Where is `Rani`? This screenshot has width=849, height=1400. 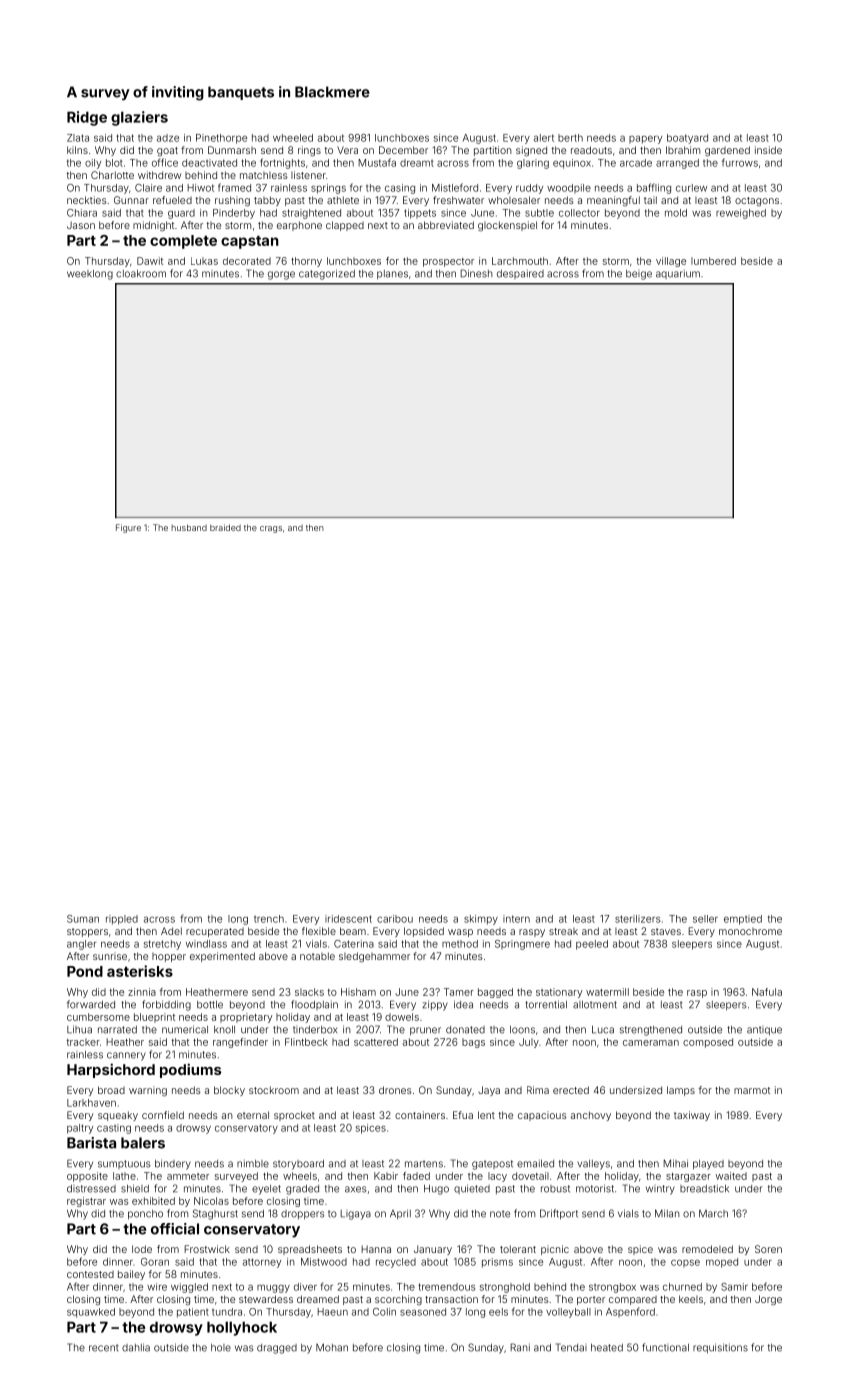
Rani is located at coordinates (520, 1347).
